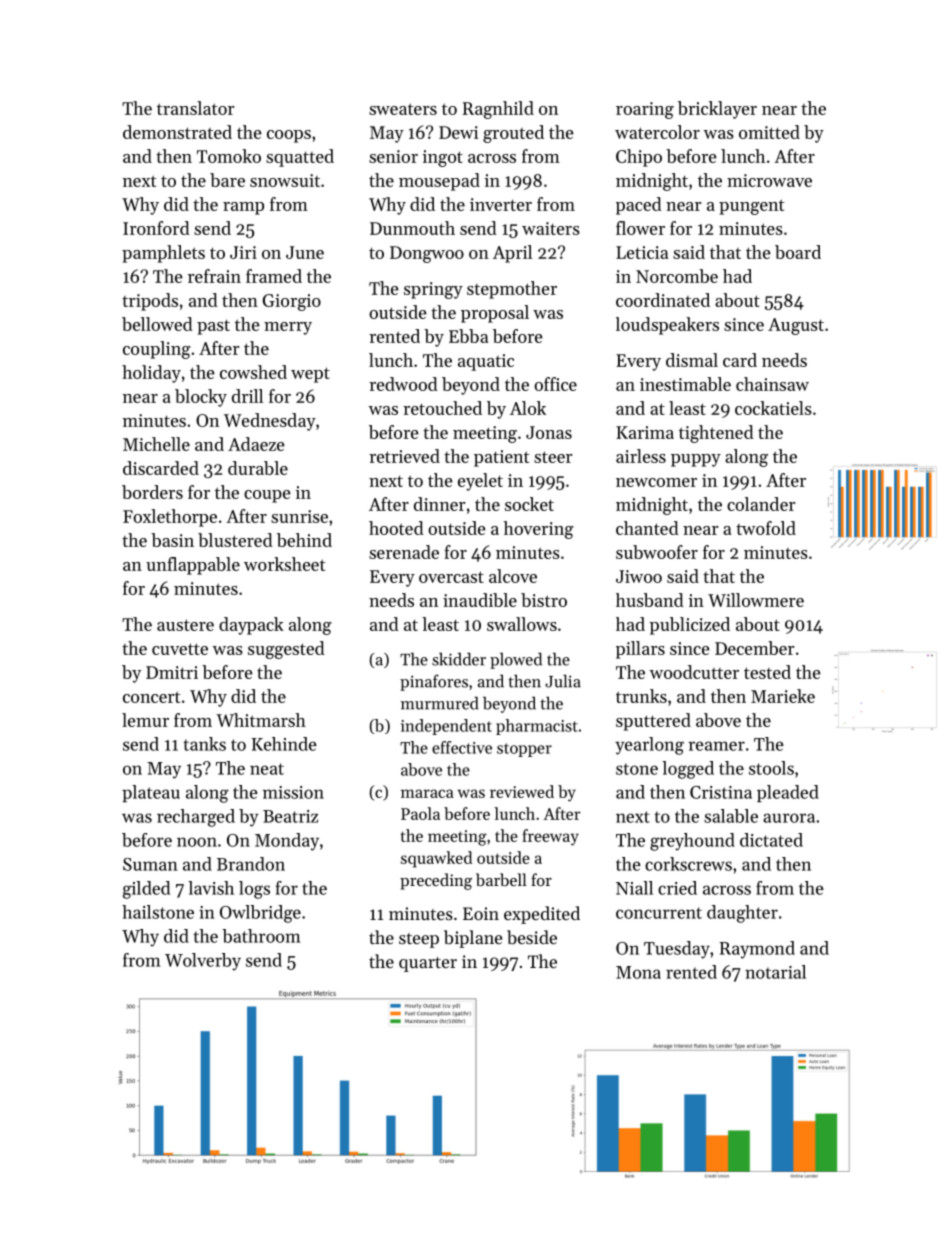  I want to click on Willowmere, so click(756, 600).
